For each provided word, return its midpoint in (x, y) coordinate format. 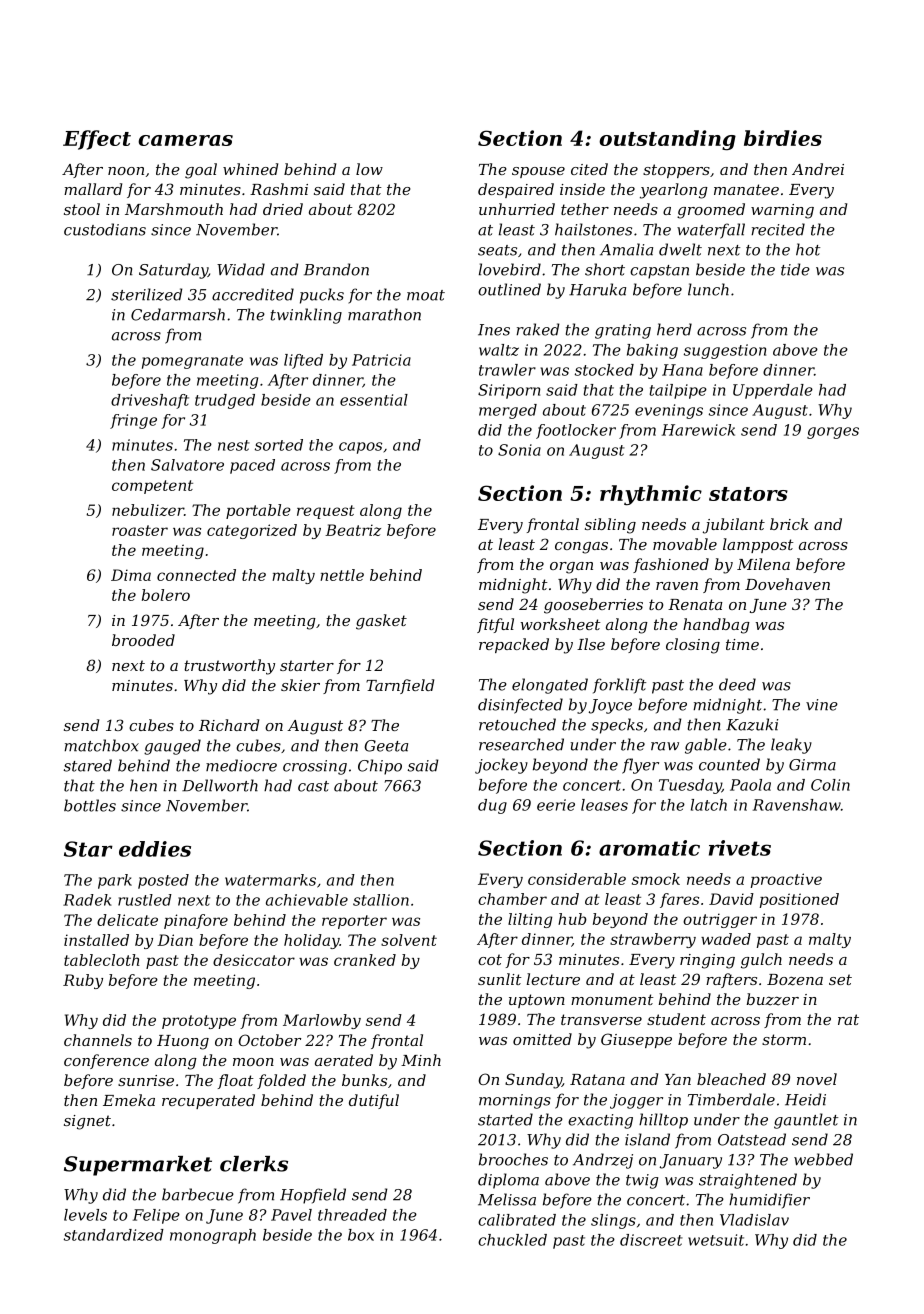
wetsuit (716, 1240)
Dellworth (220, 785)
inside (582, 189)
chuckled (512, 1240)
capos (360, 448)
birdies (783, 138)
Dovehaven (787, 584)
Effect (97, 140)
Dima (131, 575)
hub (572, 919)
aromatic (649, 848)
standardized (114, 1235)
